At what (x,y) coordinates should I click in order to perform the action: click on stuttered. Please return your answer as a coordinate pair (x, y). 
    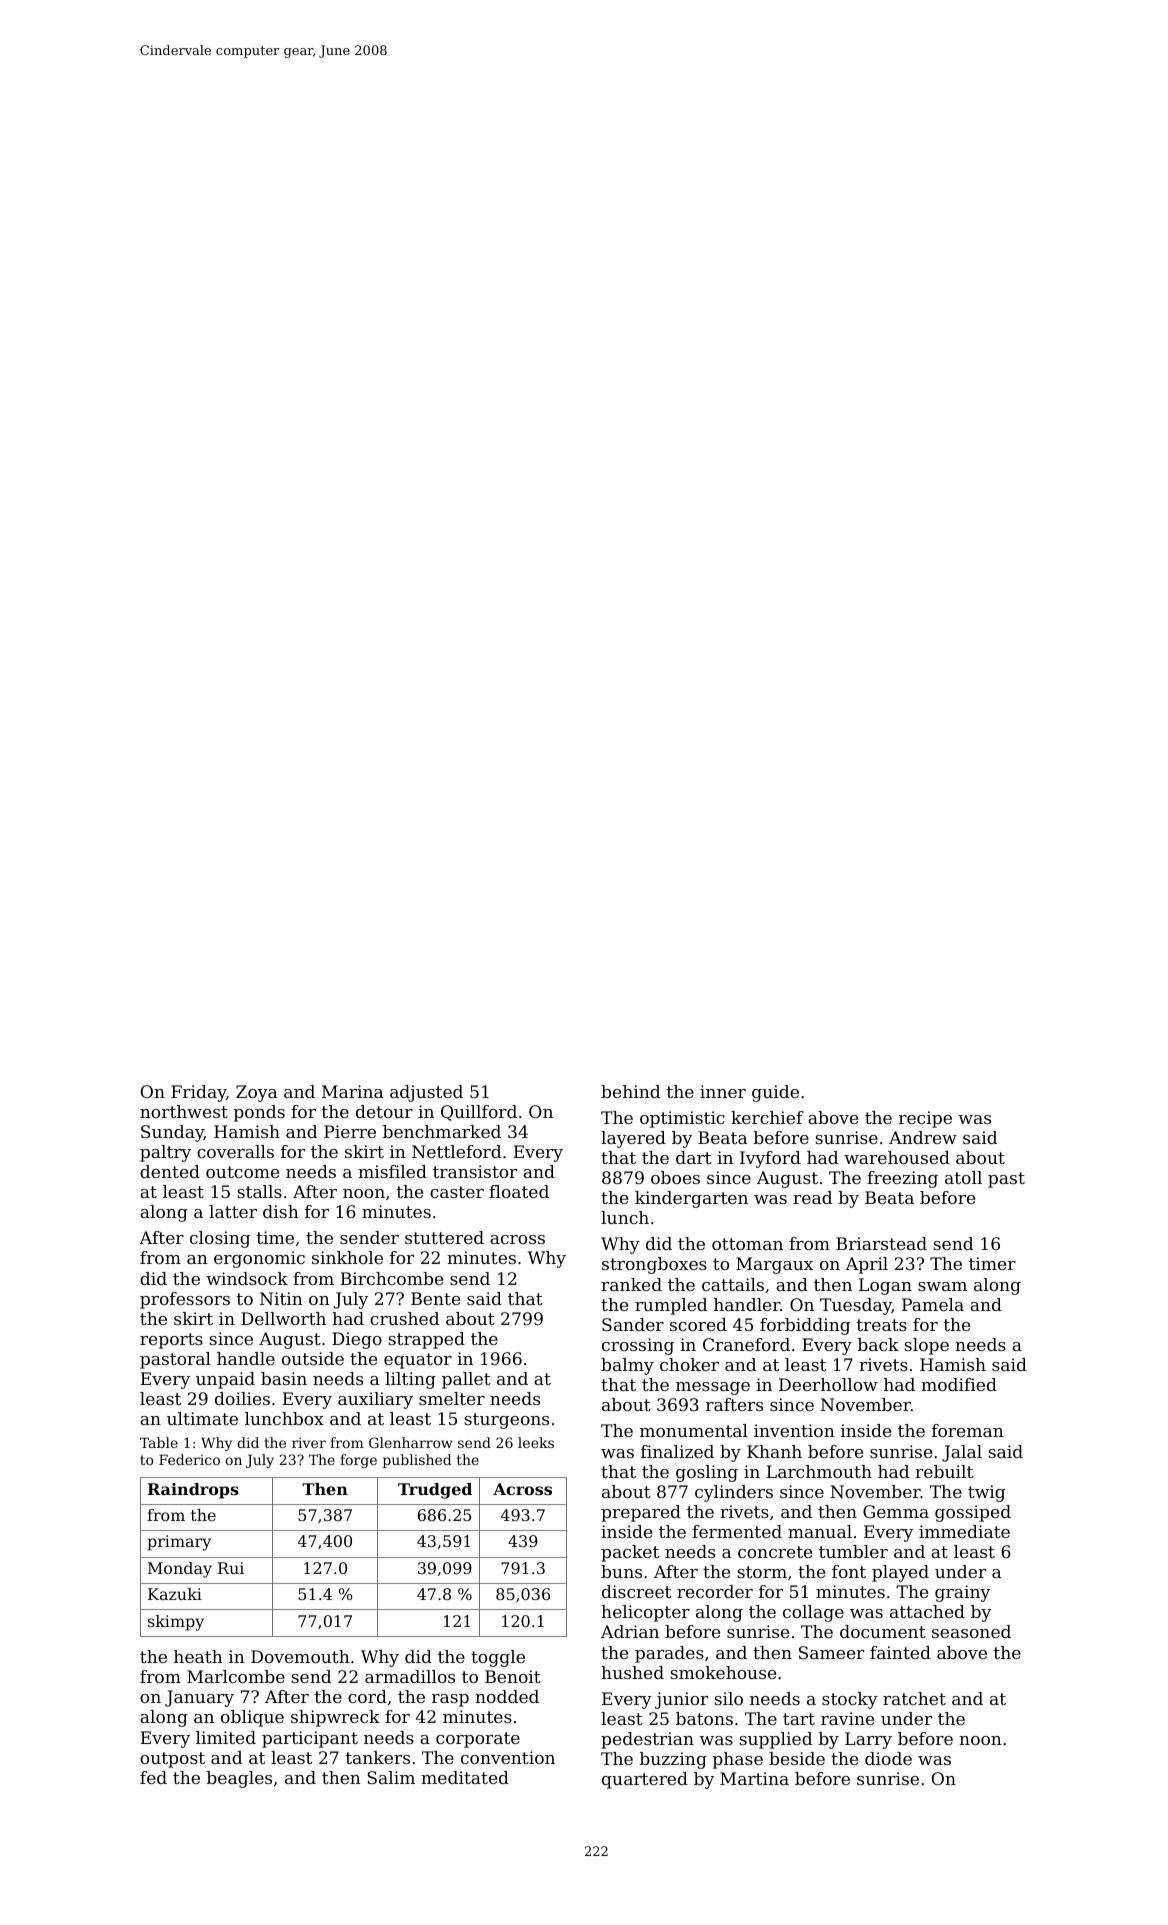
    Looking at the image, I should click on (444, 1237).
